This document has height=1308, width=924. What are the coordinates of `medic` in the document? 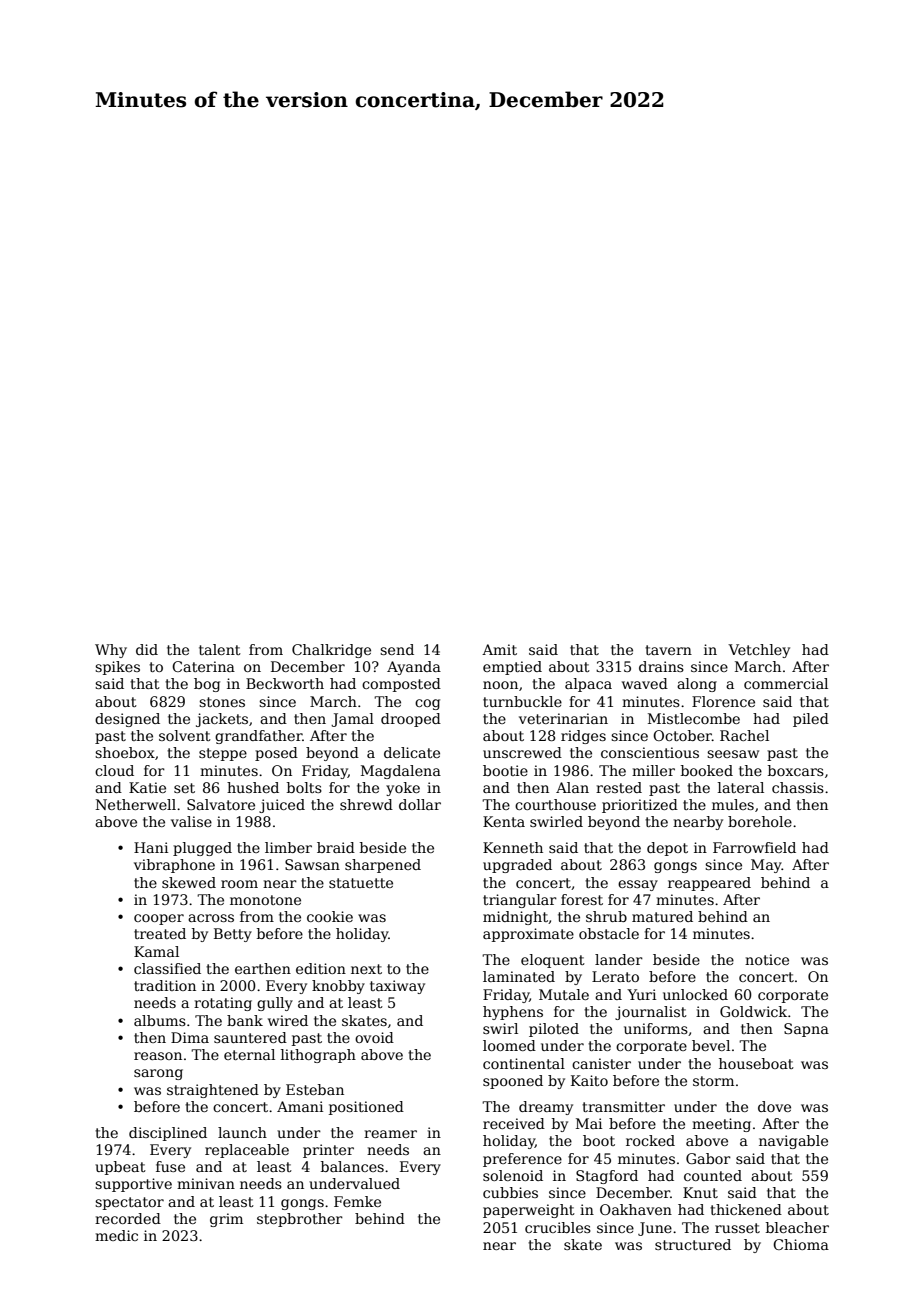 It's located at (116, 1235).
